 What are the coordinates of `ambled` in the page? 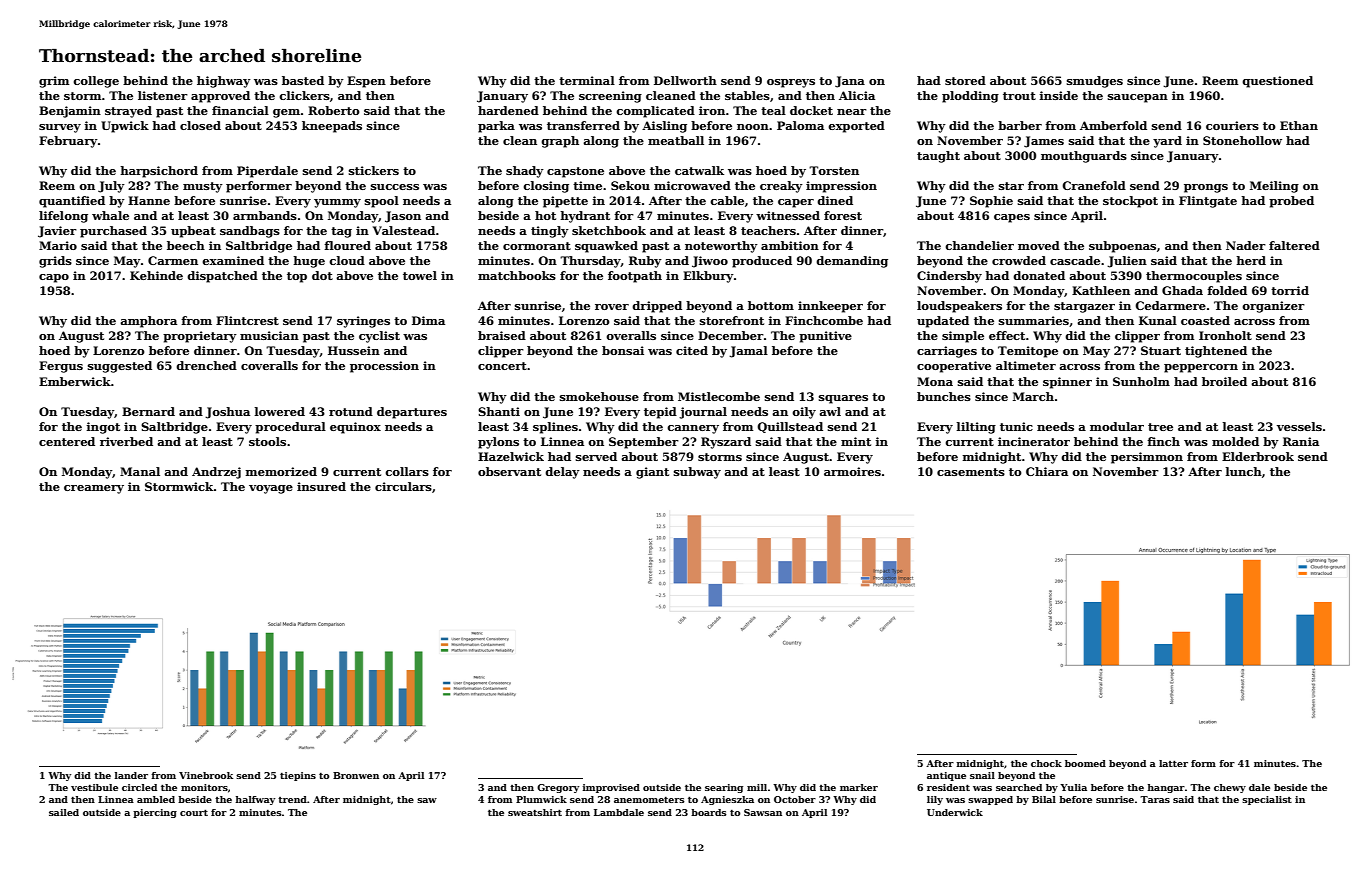 It's located at (156, 799).
